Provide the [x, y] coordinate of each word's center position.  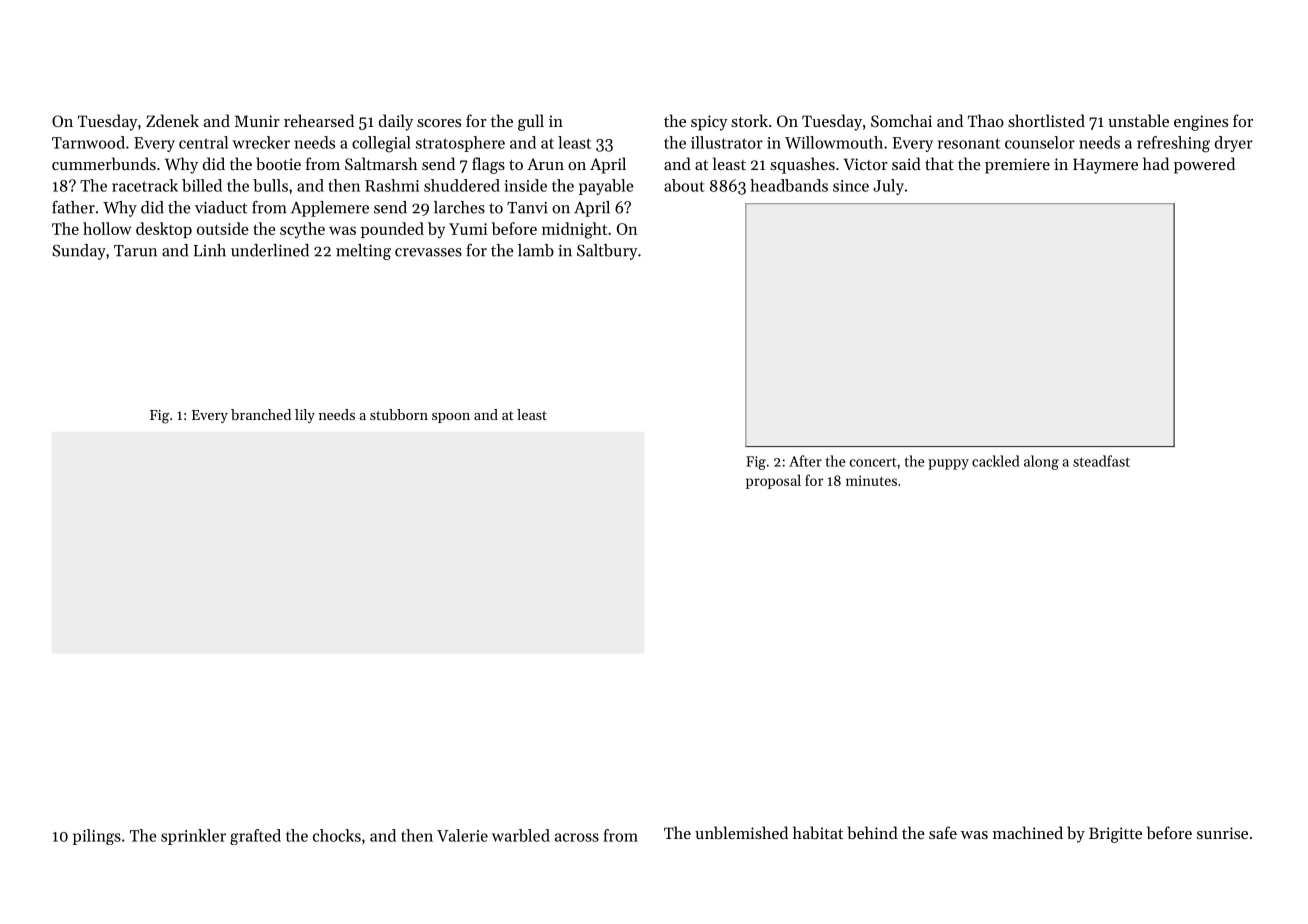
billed [202, 185]
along [1041, 462]
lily [305, 416]
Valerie [462, 835]
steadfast [1101, 461]
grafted [255, 837]
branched [261, 414]
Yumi [468, 229]
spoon [451, 418]
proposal [773, 481]
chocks [337, 835]
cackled [996, 461]
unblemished [741, 832]
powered [1204, 165]
